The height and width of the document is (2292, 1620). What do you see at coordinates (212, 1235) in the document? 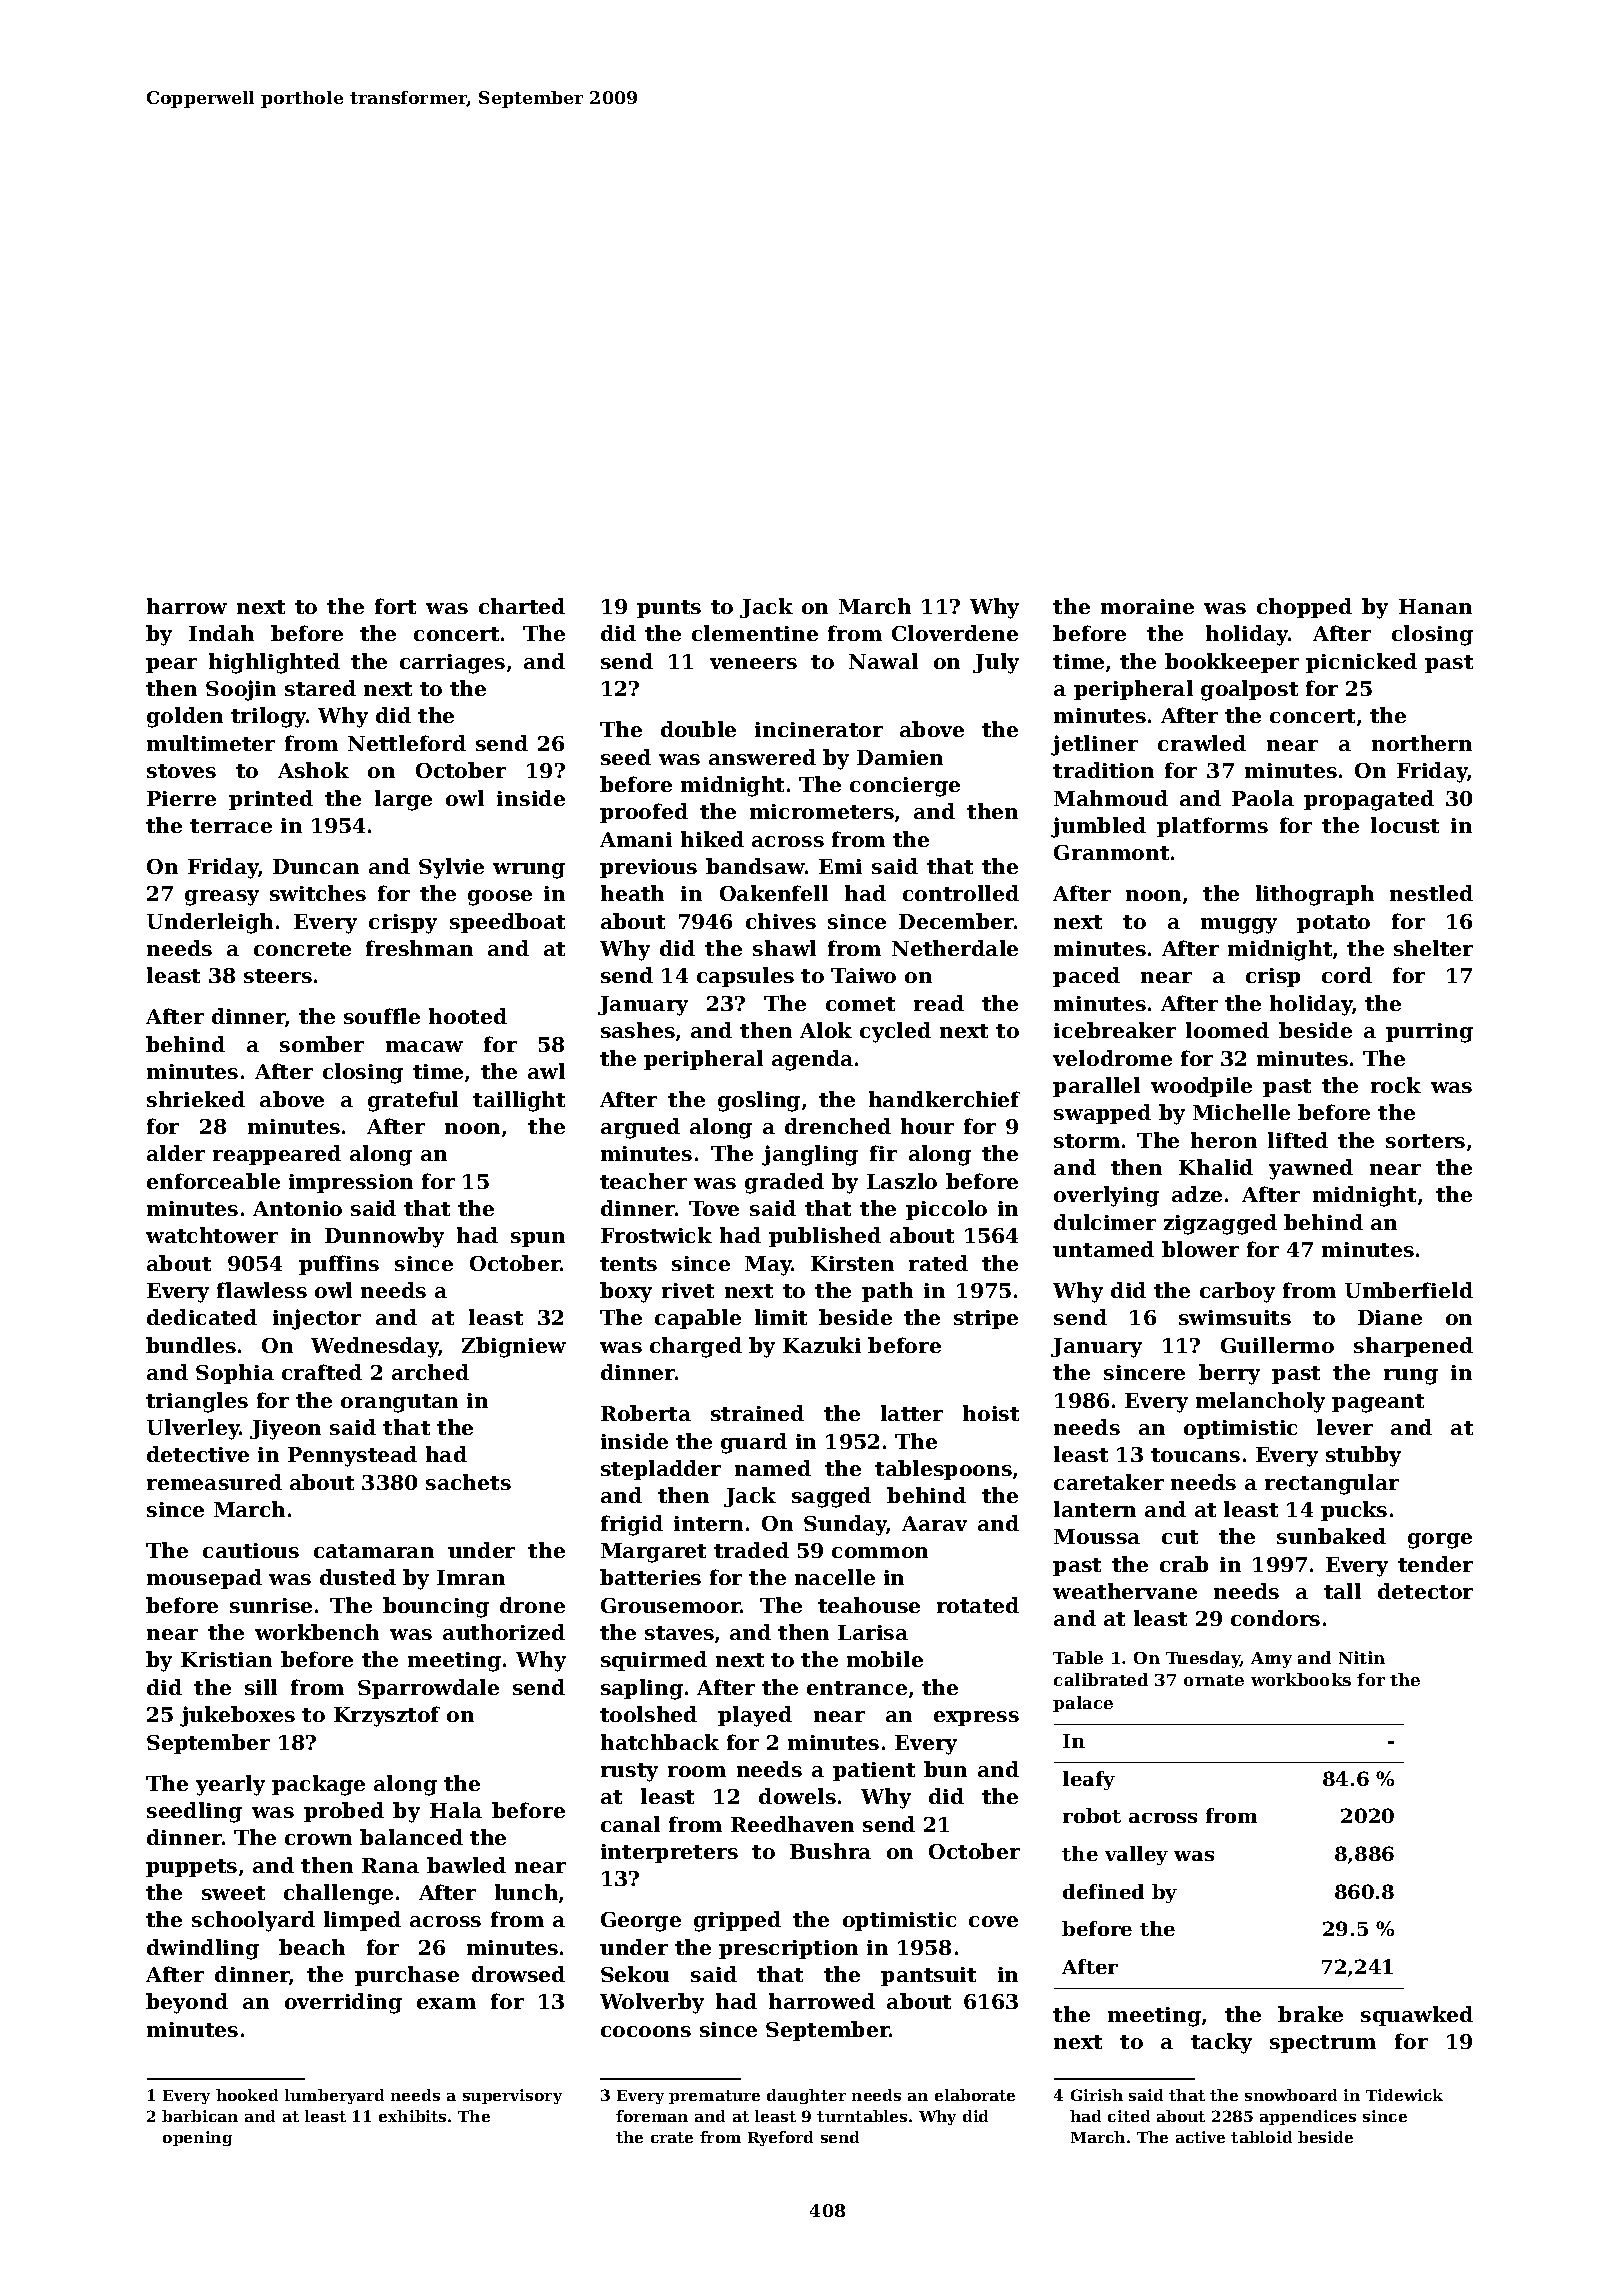
I see `watchtower` at bounding box center [212, 1235].
